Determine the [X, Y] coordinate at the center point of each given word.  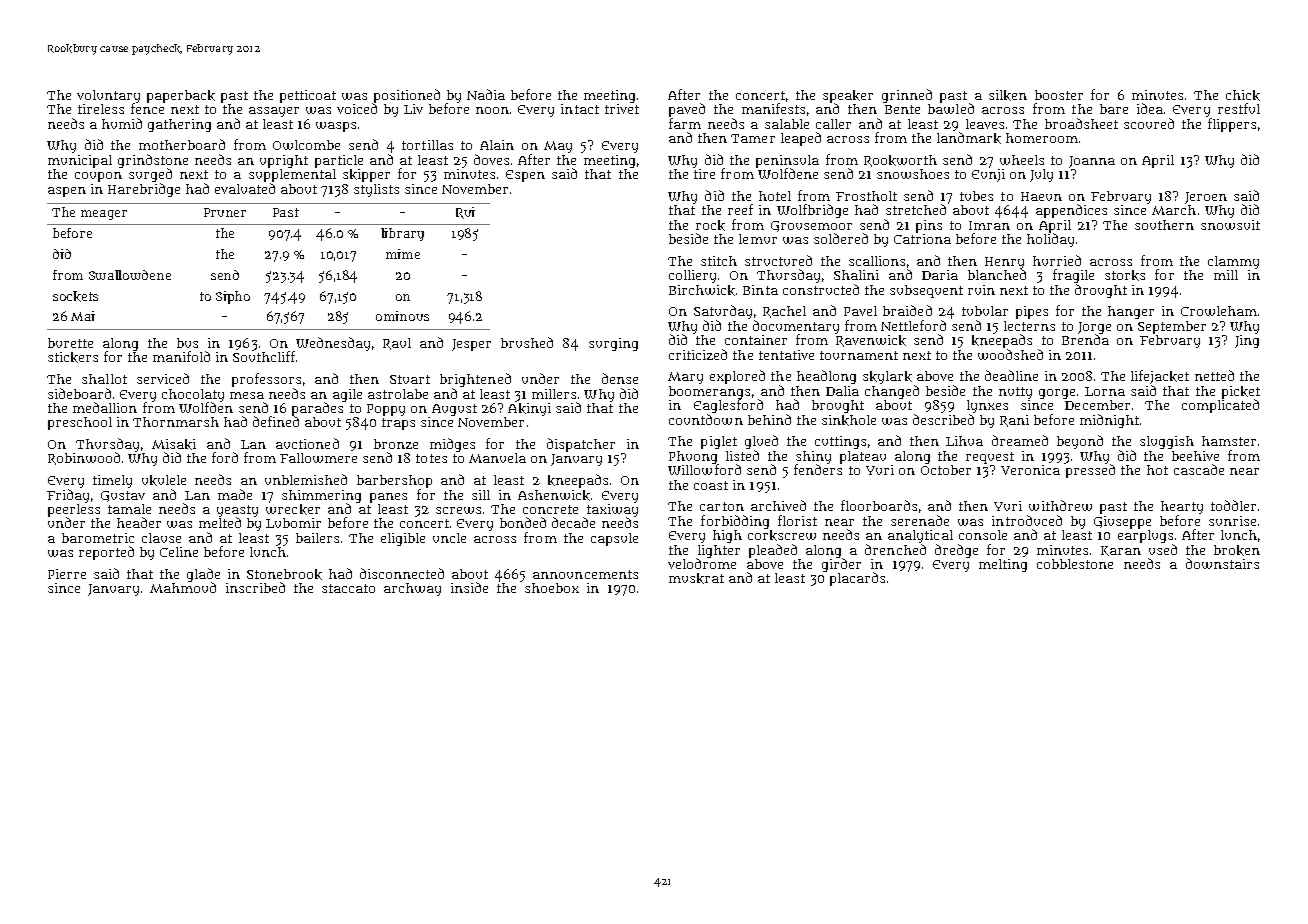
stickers [73, 357]
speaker [848, 97]
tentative [786, 355]
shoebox [552, 588]
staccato [348, 588]
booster [1059, 95]
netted [1214, 375]
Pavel [860, 311]
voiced [357, 109]
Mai [83, 316]
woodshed [1010, 354]
